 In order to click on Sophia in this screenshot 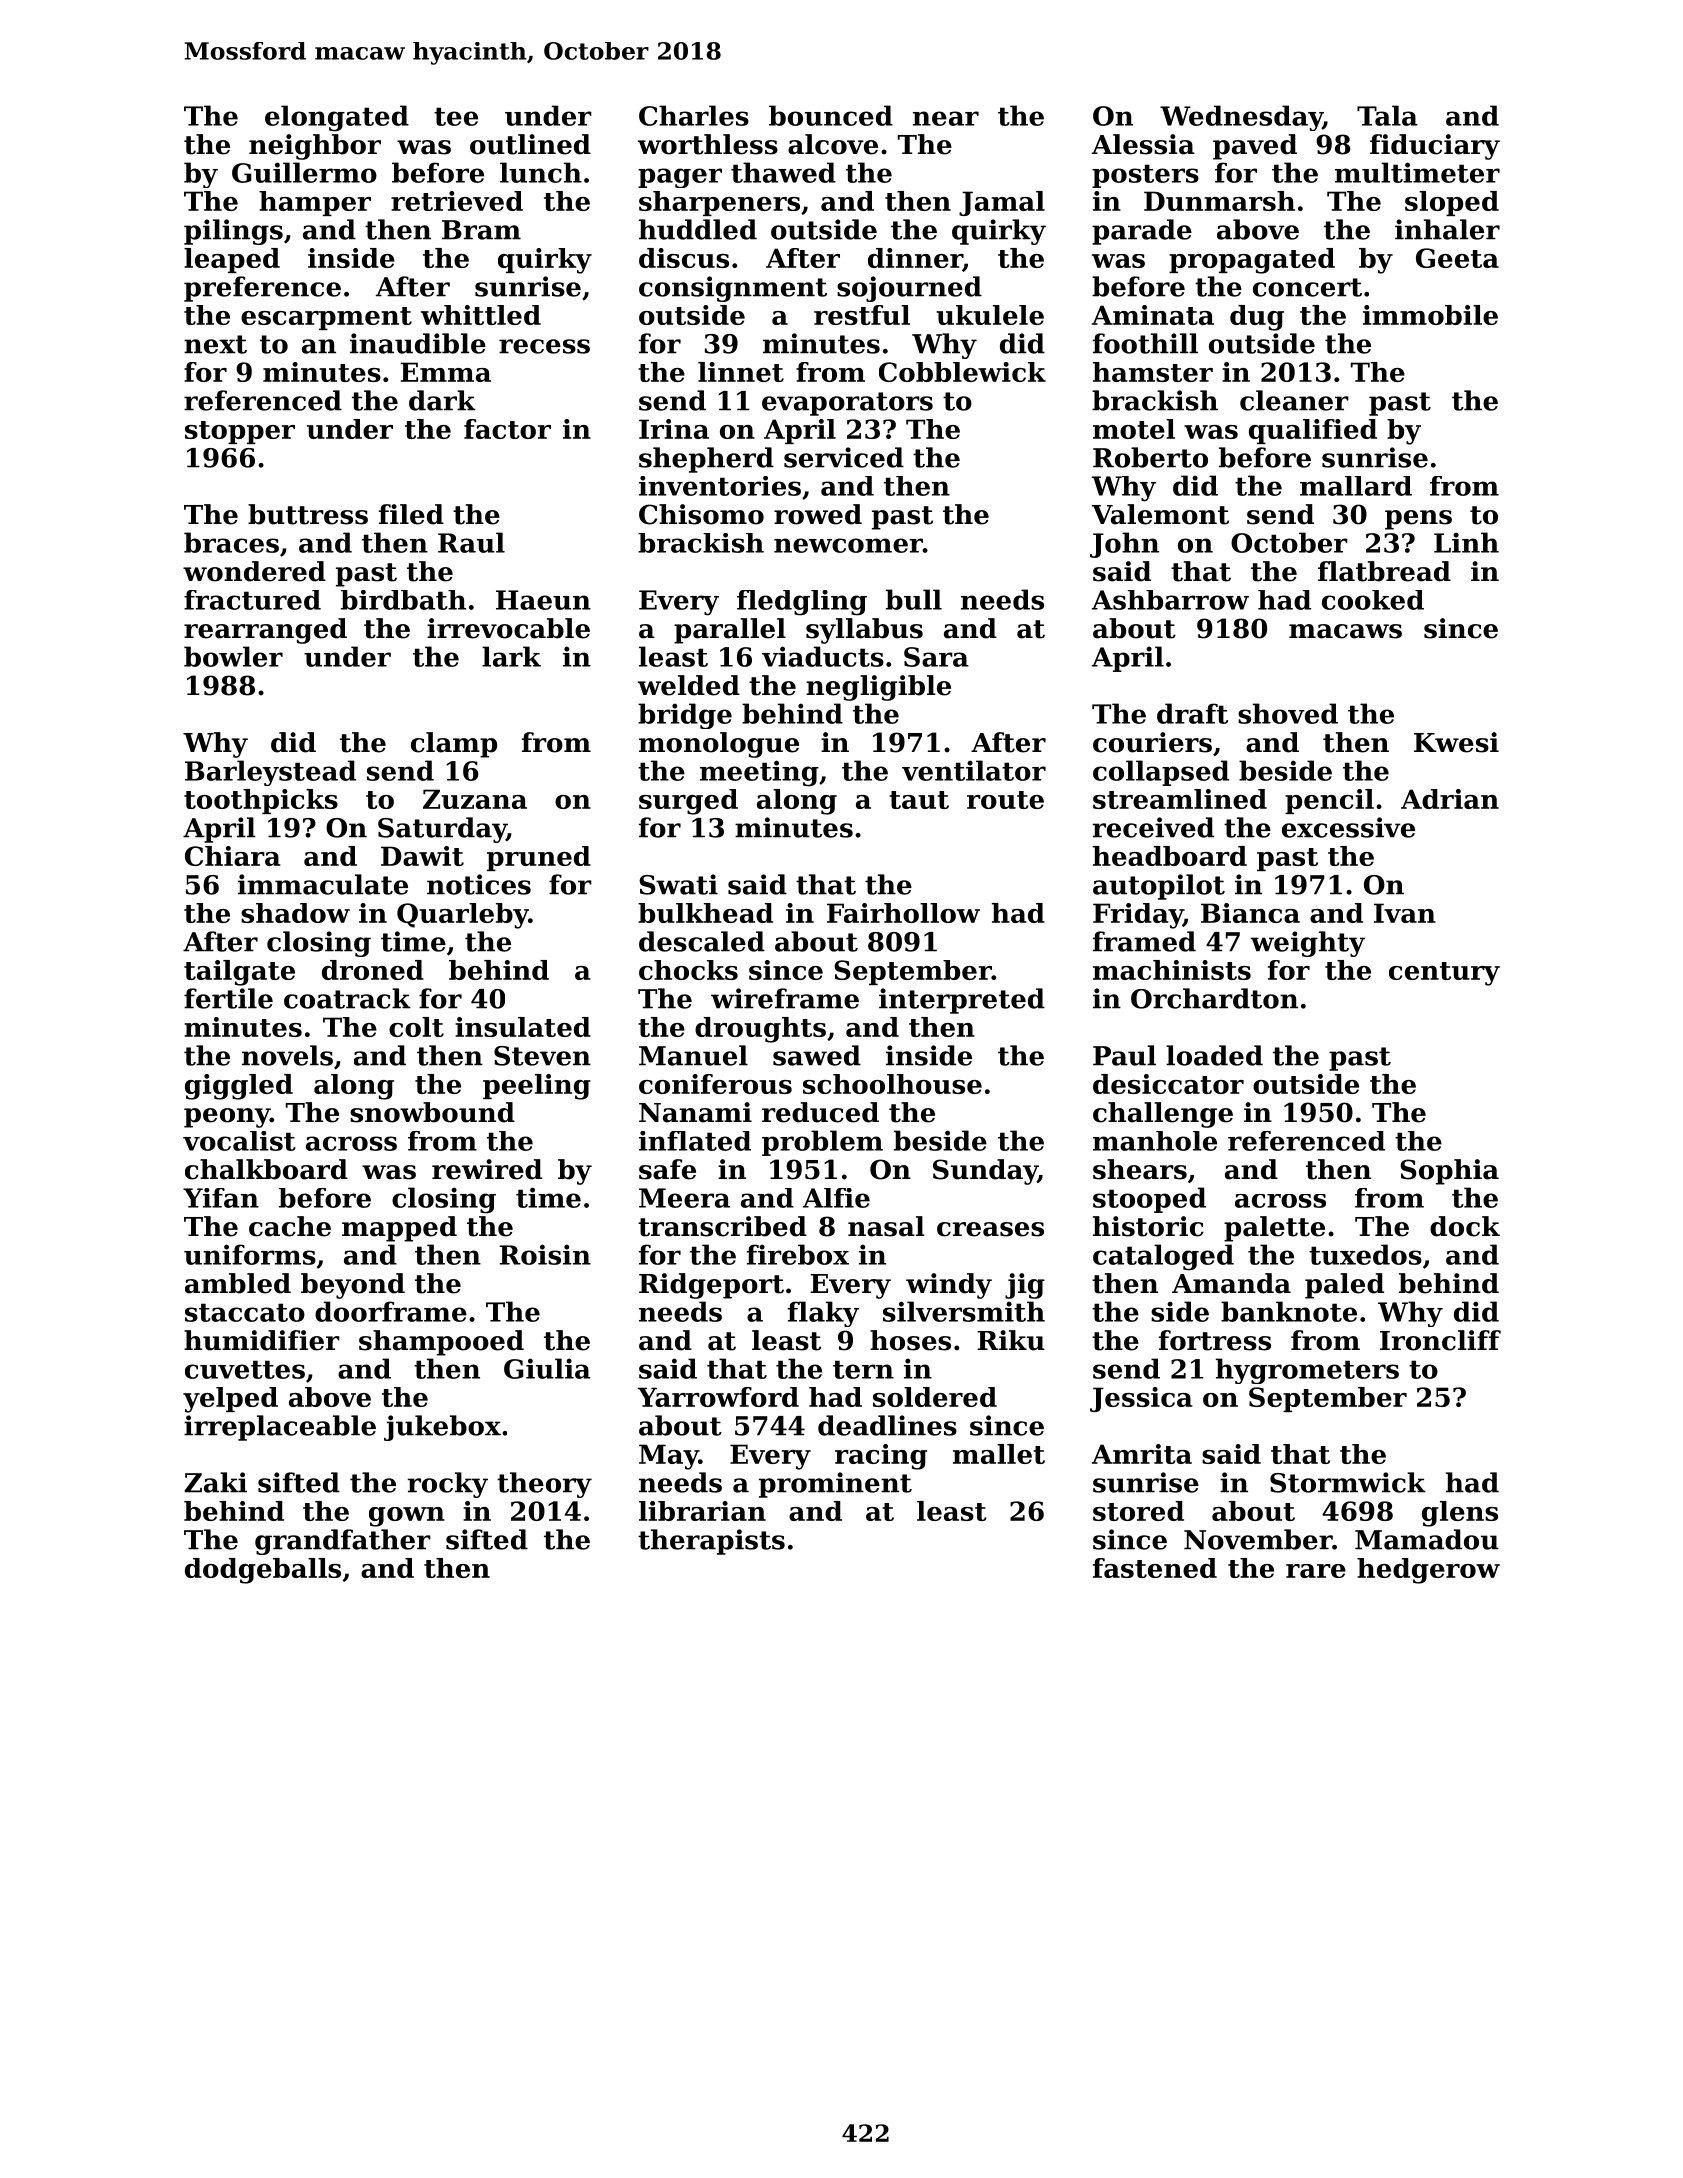, I will do `click(1449, 1172)`.
